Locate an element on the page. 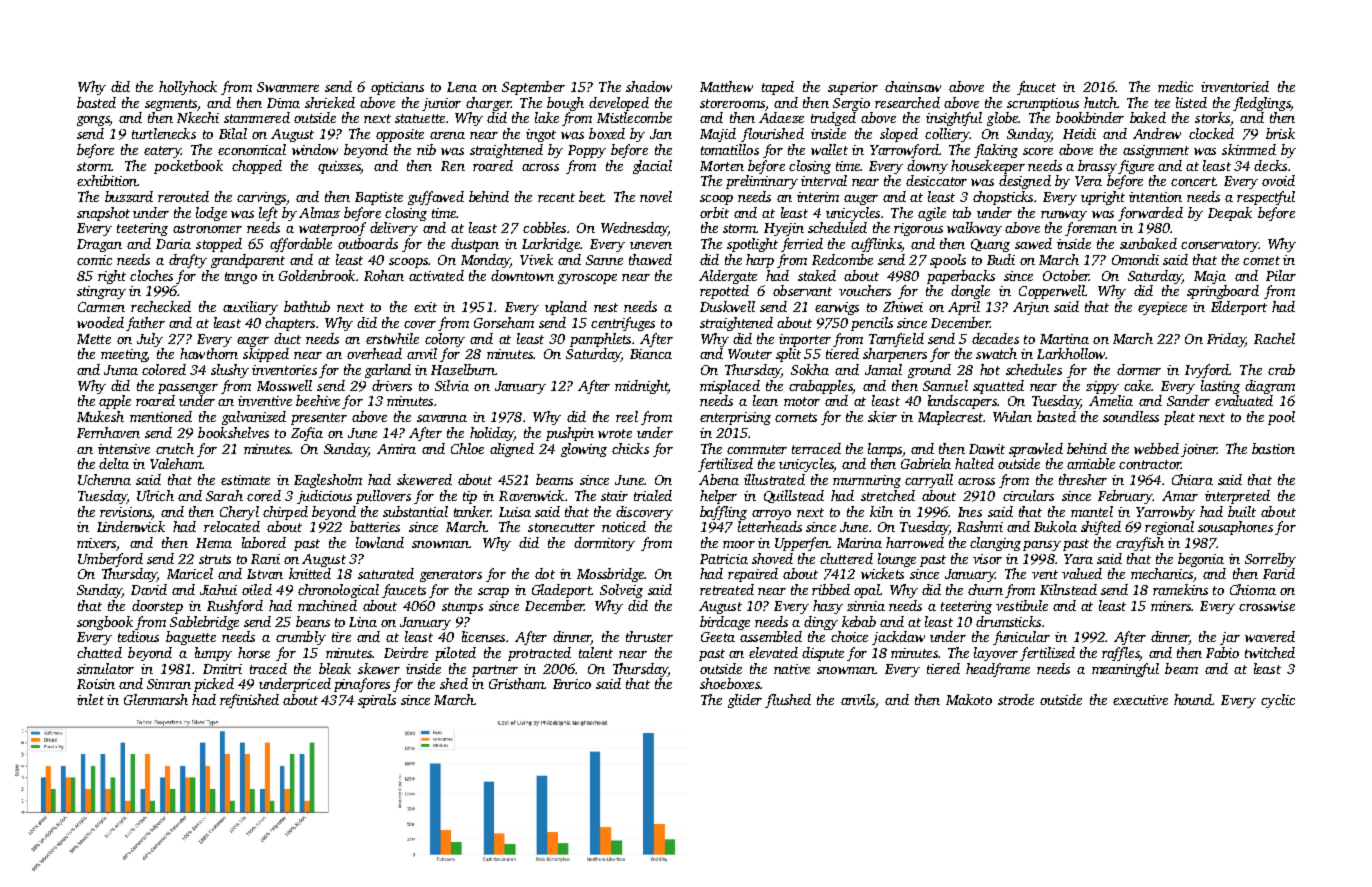 This document has height=887, width=1372. Carmen is located at coordinates (101, 307).
